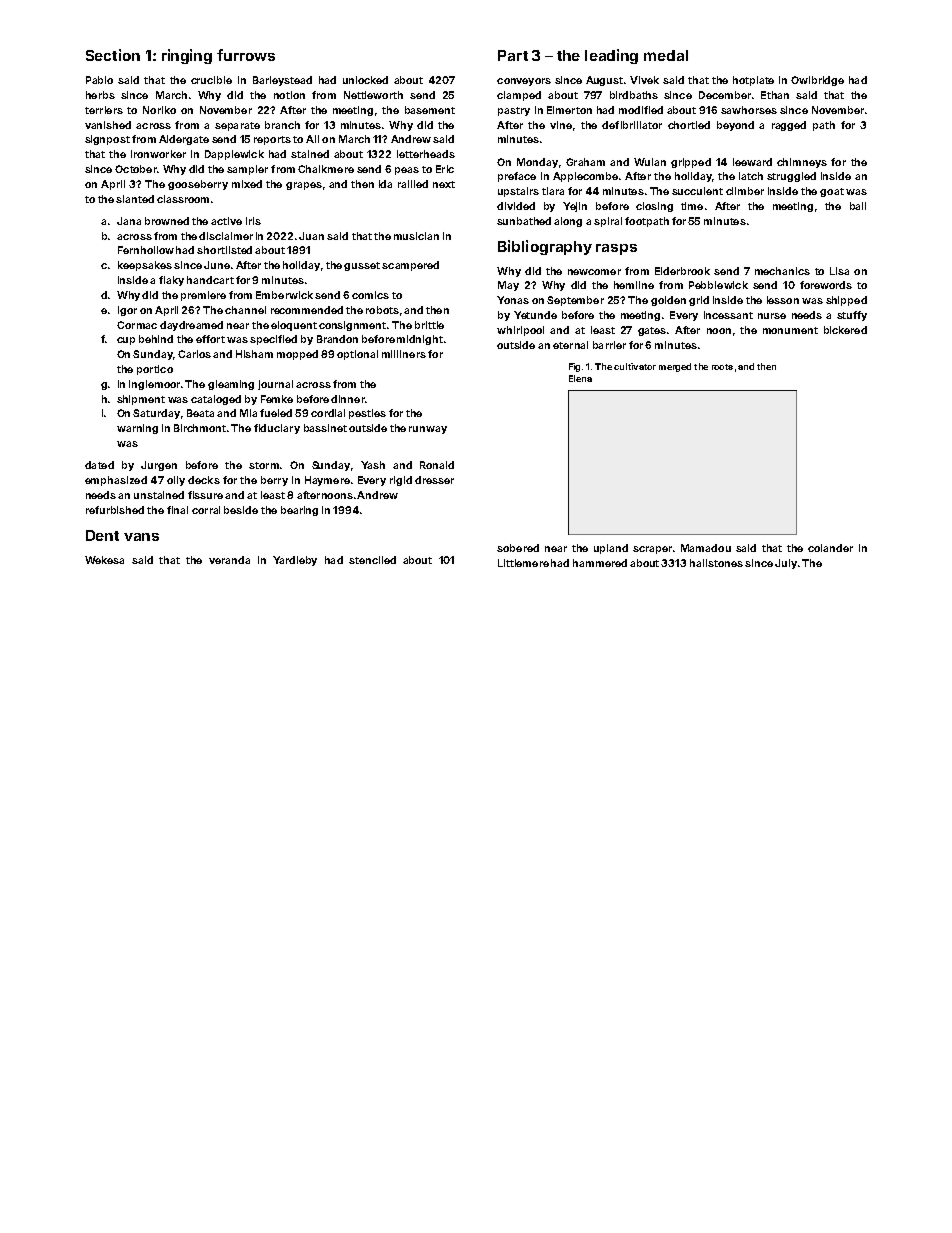 The image size is (952, 1233). I want to click on Igor, so click(127, 311).
